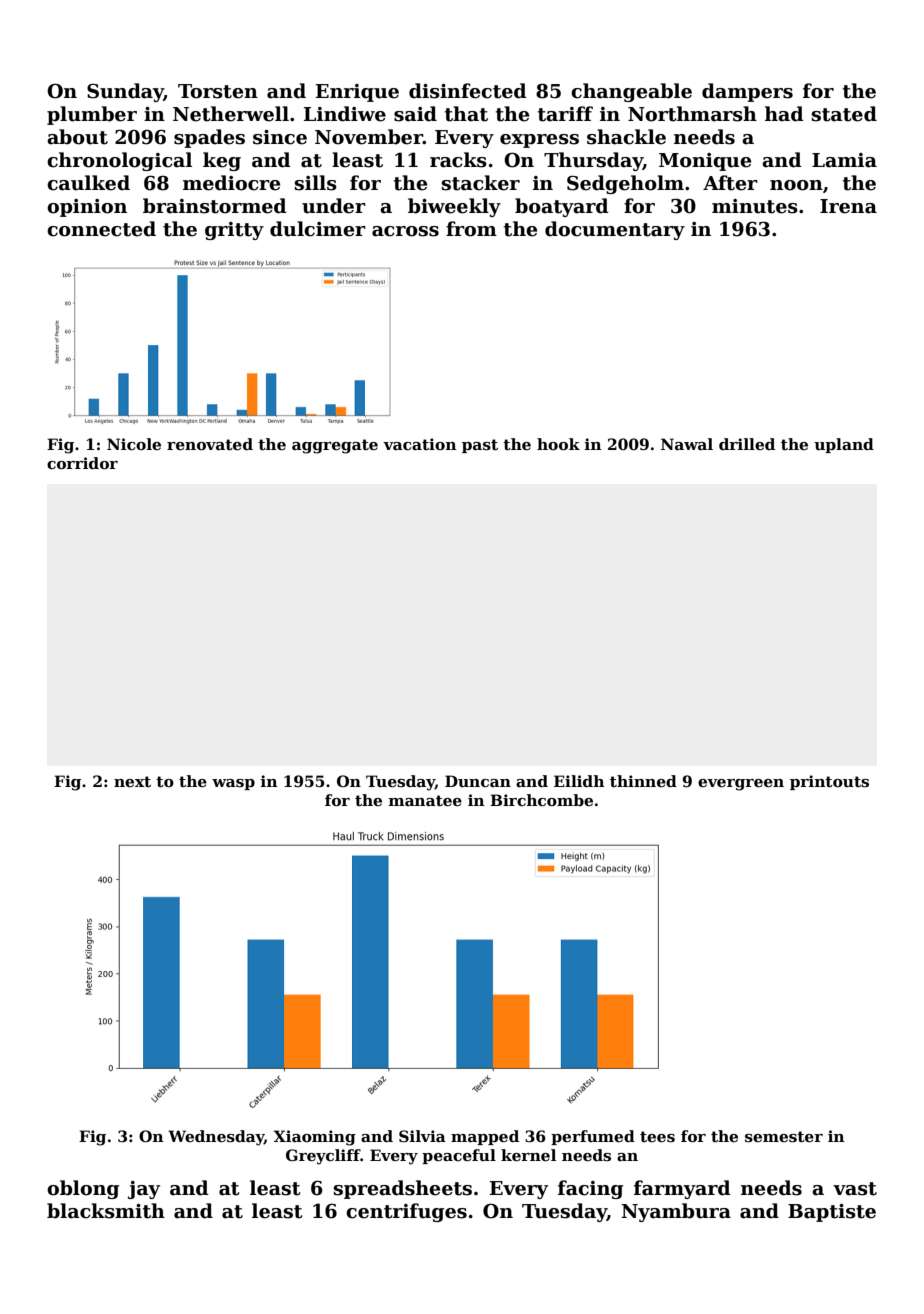 This screenshot has height=1314, width=924. I want to click on documentary, so click(615, 230).
